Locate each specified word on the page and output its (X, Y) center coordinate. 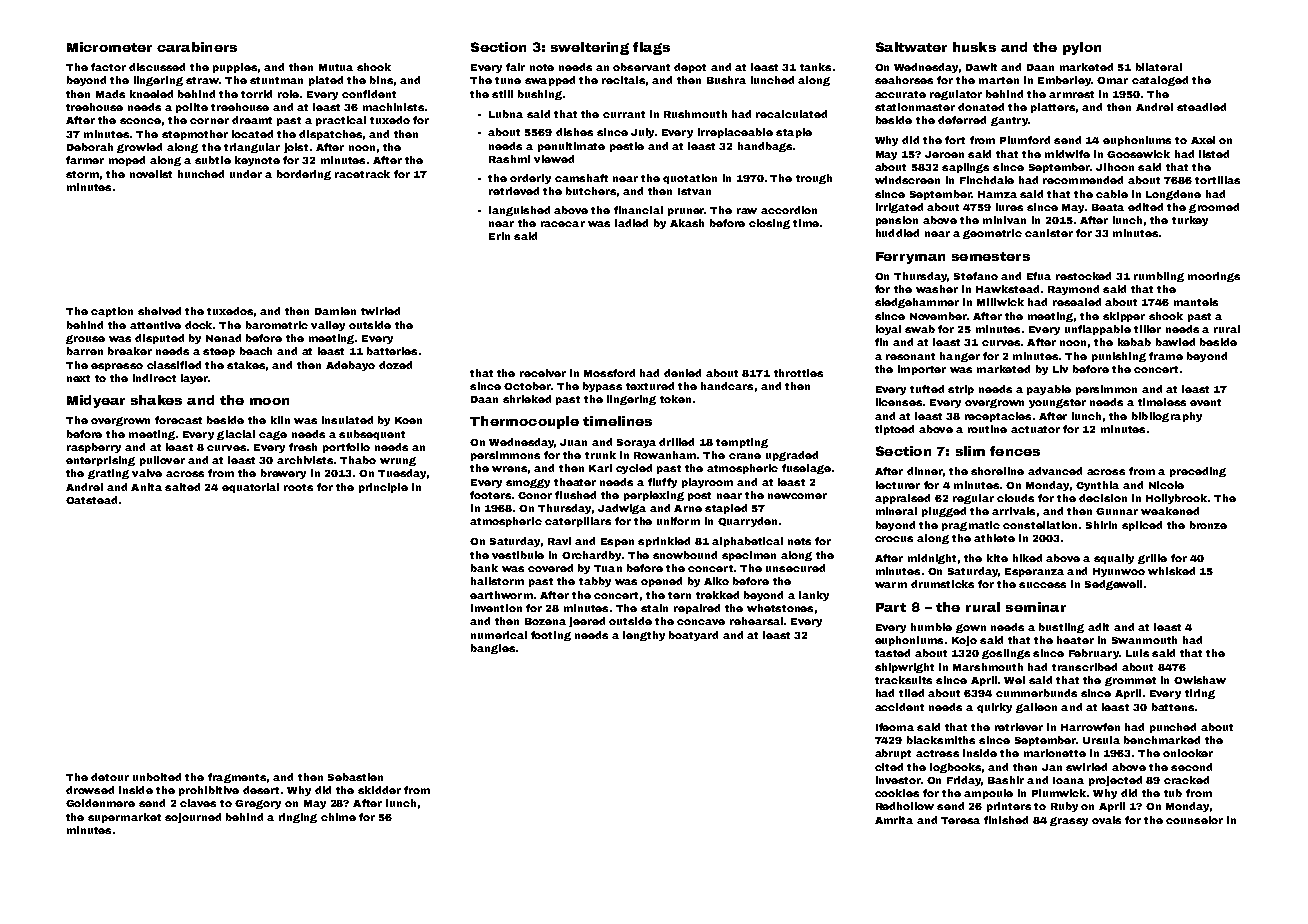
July (642, 133)
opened (661, 582)
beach (256, 351)
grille (1152, 559)
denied (682, 373)
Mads (110, 94)
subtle (213, 160)
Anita (146, 487)
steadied (1201, 107)
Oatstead (91, 500)
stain (654, 608)
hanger (960, 357)
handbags (765, 147)
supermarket (124, 818)
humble (931, 627)
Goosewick (1138, 154)
